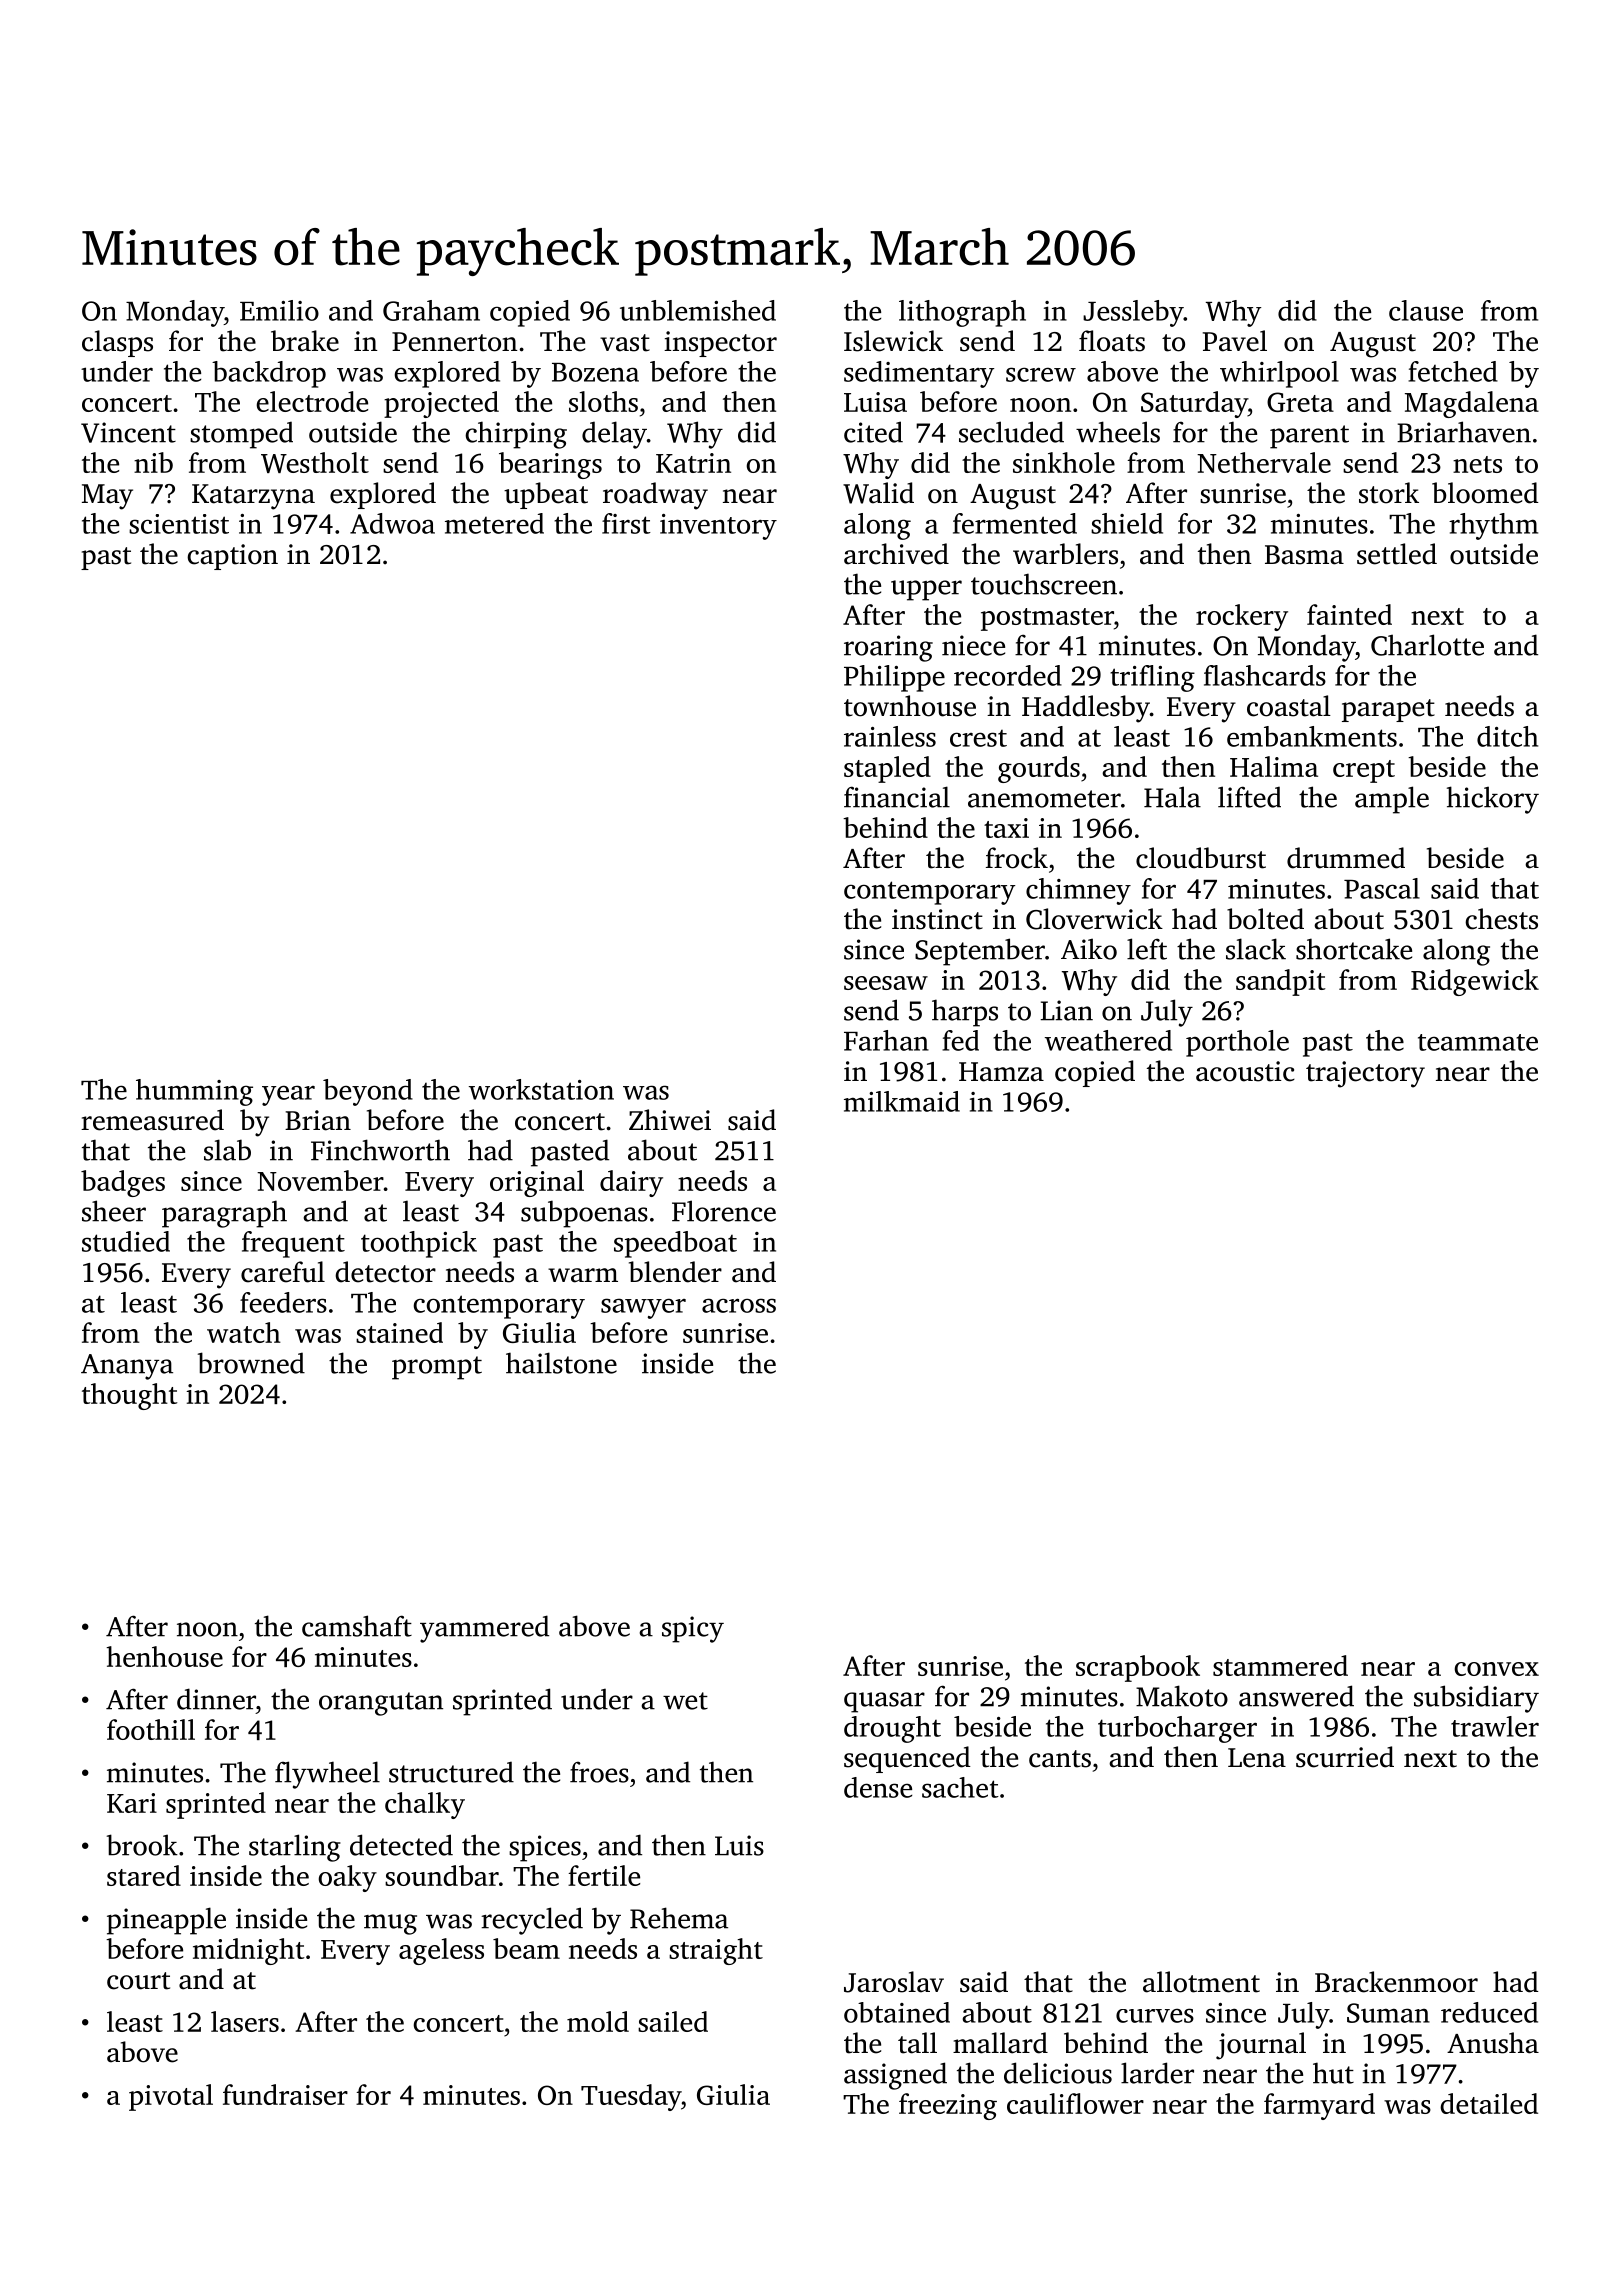  I want to click on teammate, so click(1478, 1042).
